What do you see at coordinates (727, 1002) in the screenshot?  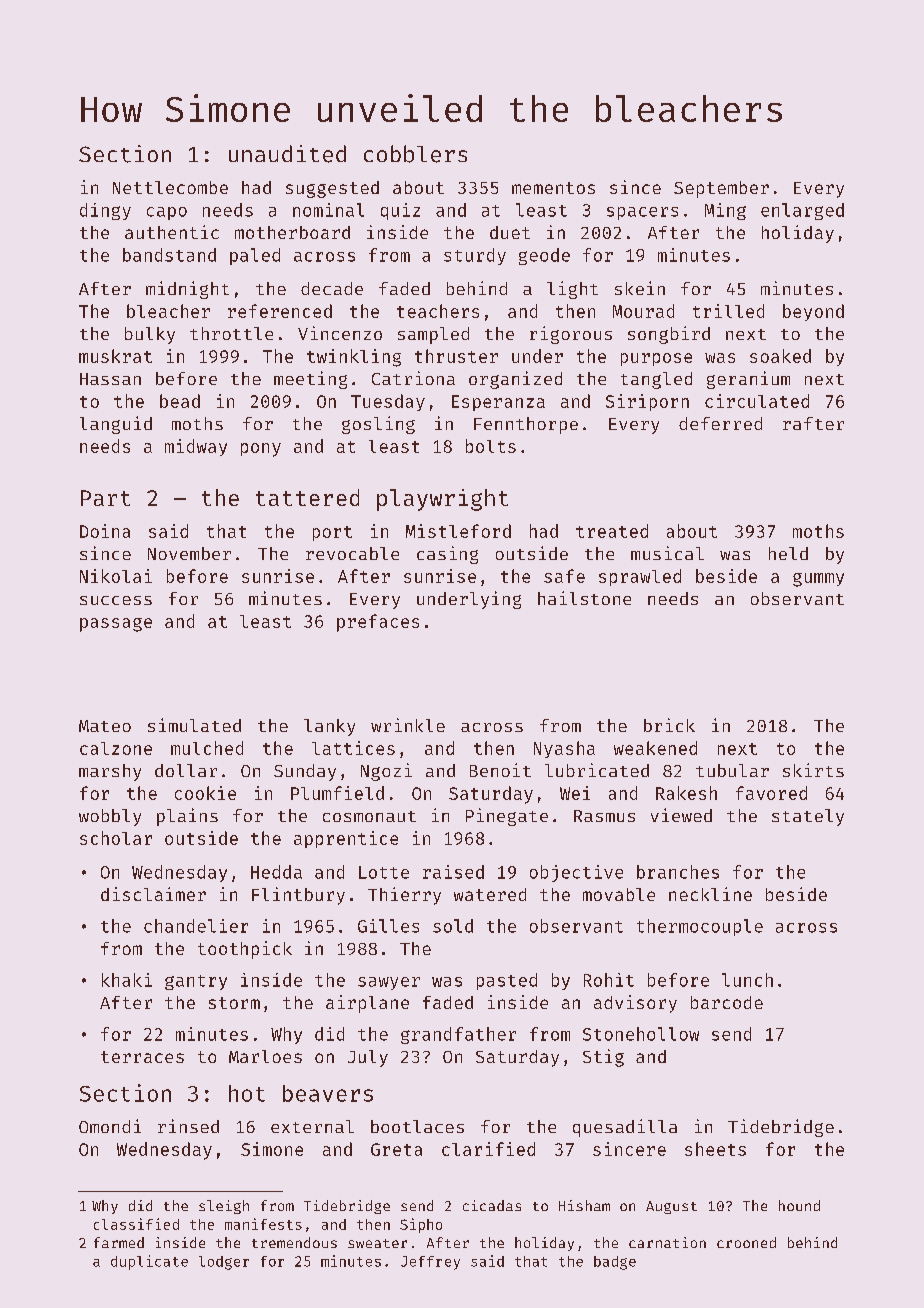 I see `barcode` at bounding box center [727, 1002].
